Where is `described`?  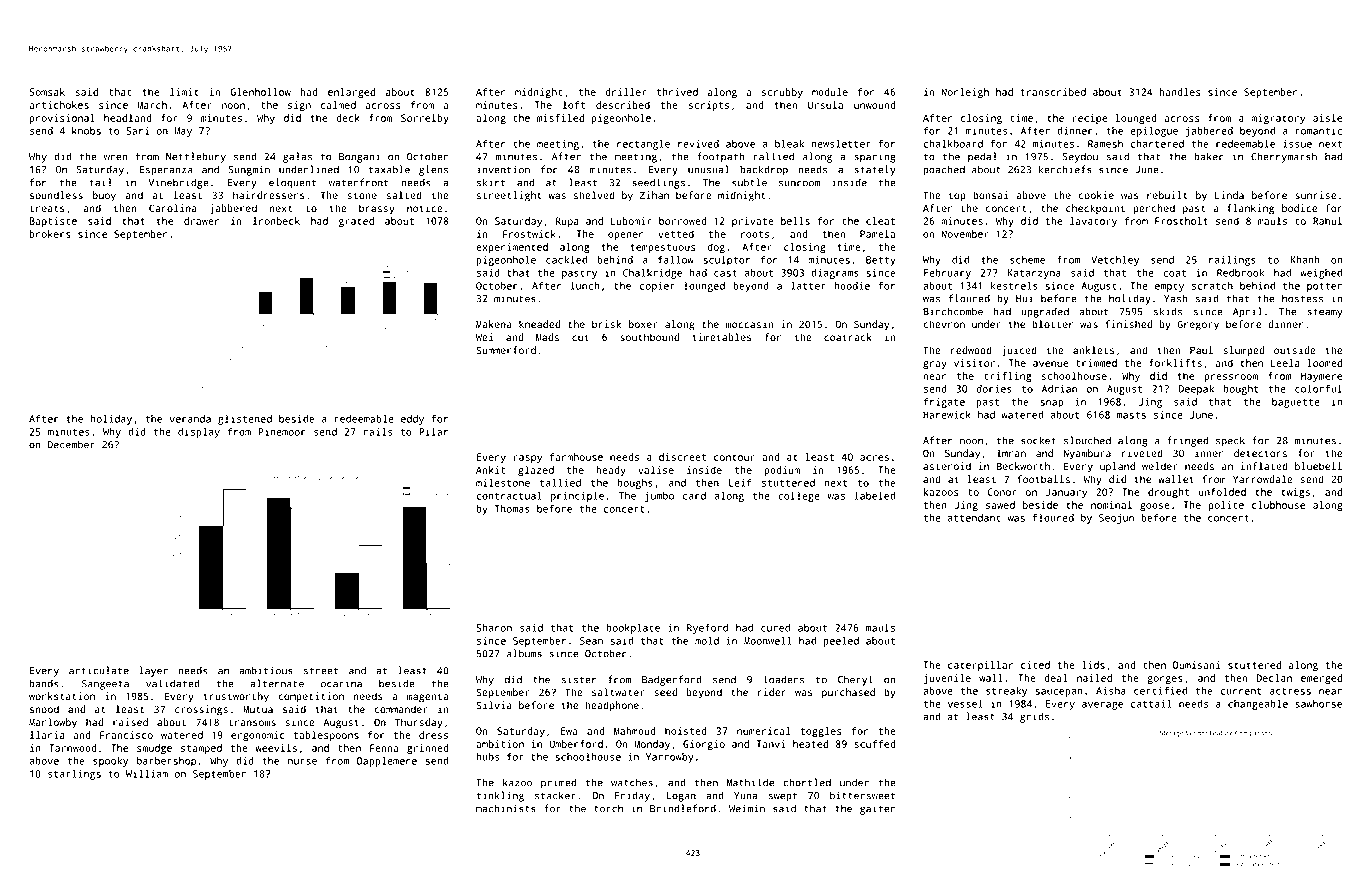
described is located at coordinates (623, 105).
